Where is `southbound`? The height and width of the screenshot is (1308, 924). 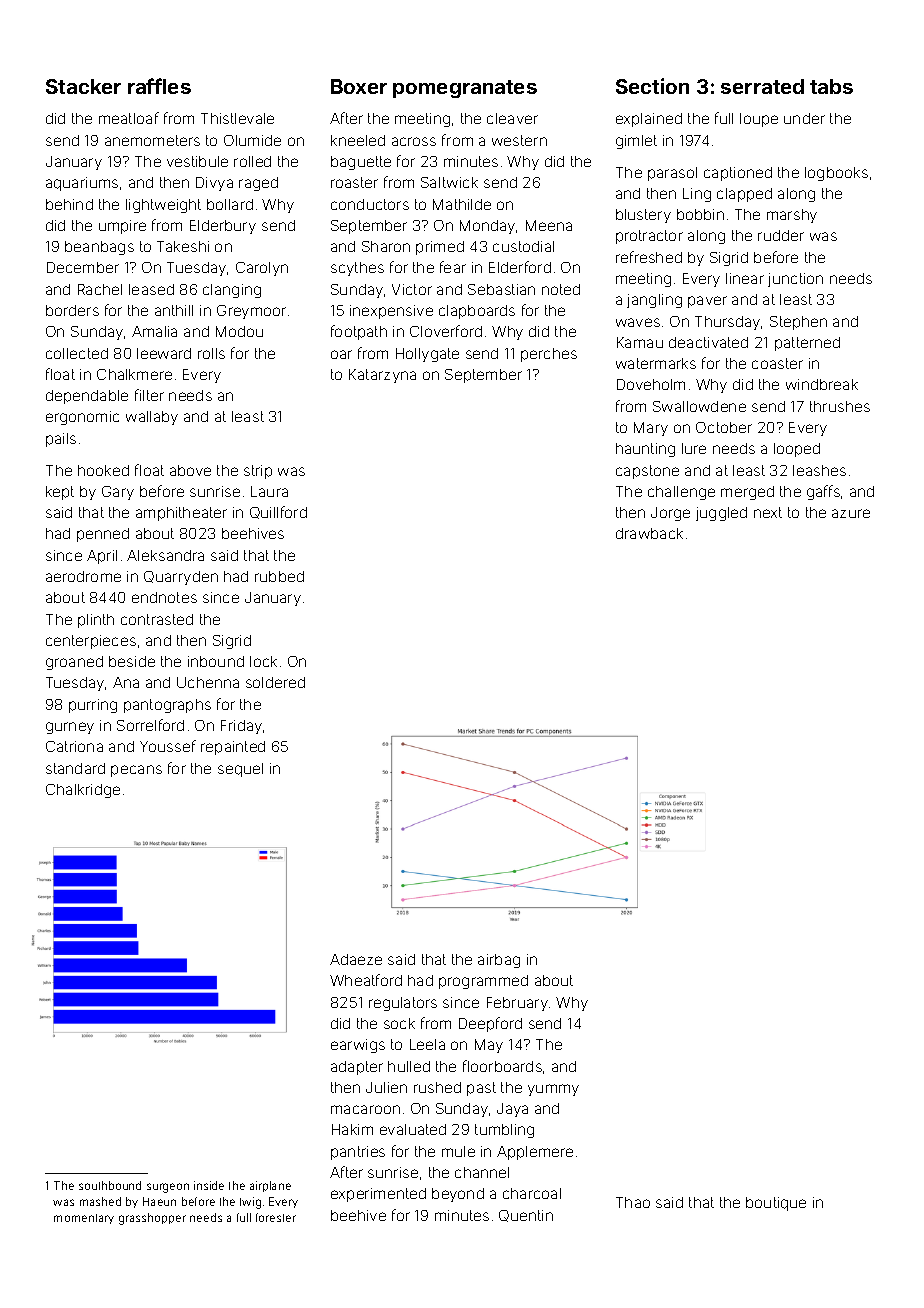 southbound is located at coordinates (110, 1185).
